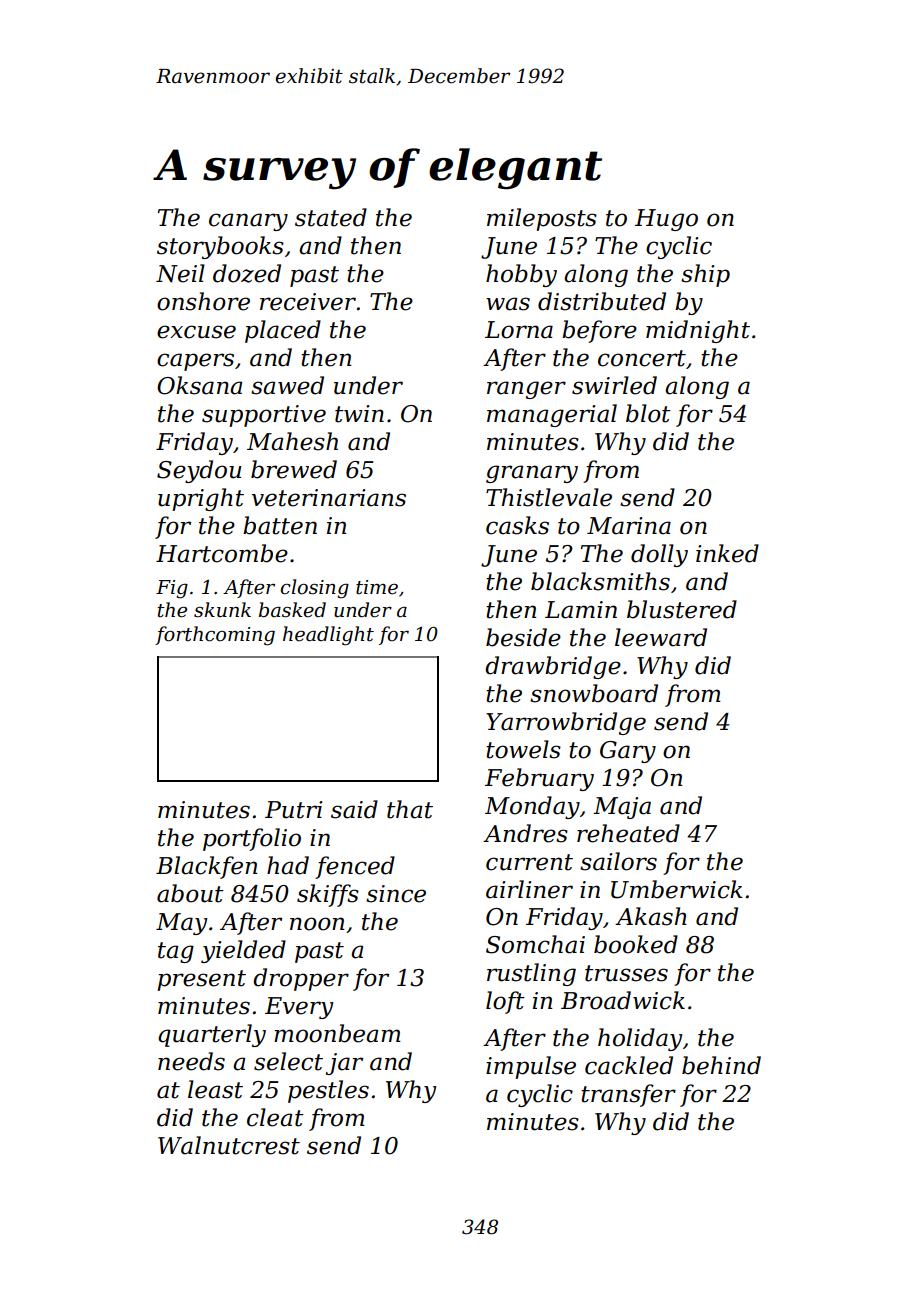  What do you see at coordinates (661, 637) in the screenshot?
I see `leeward` at bounding box center [661, 637].
